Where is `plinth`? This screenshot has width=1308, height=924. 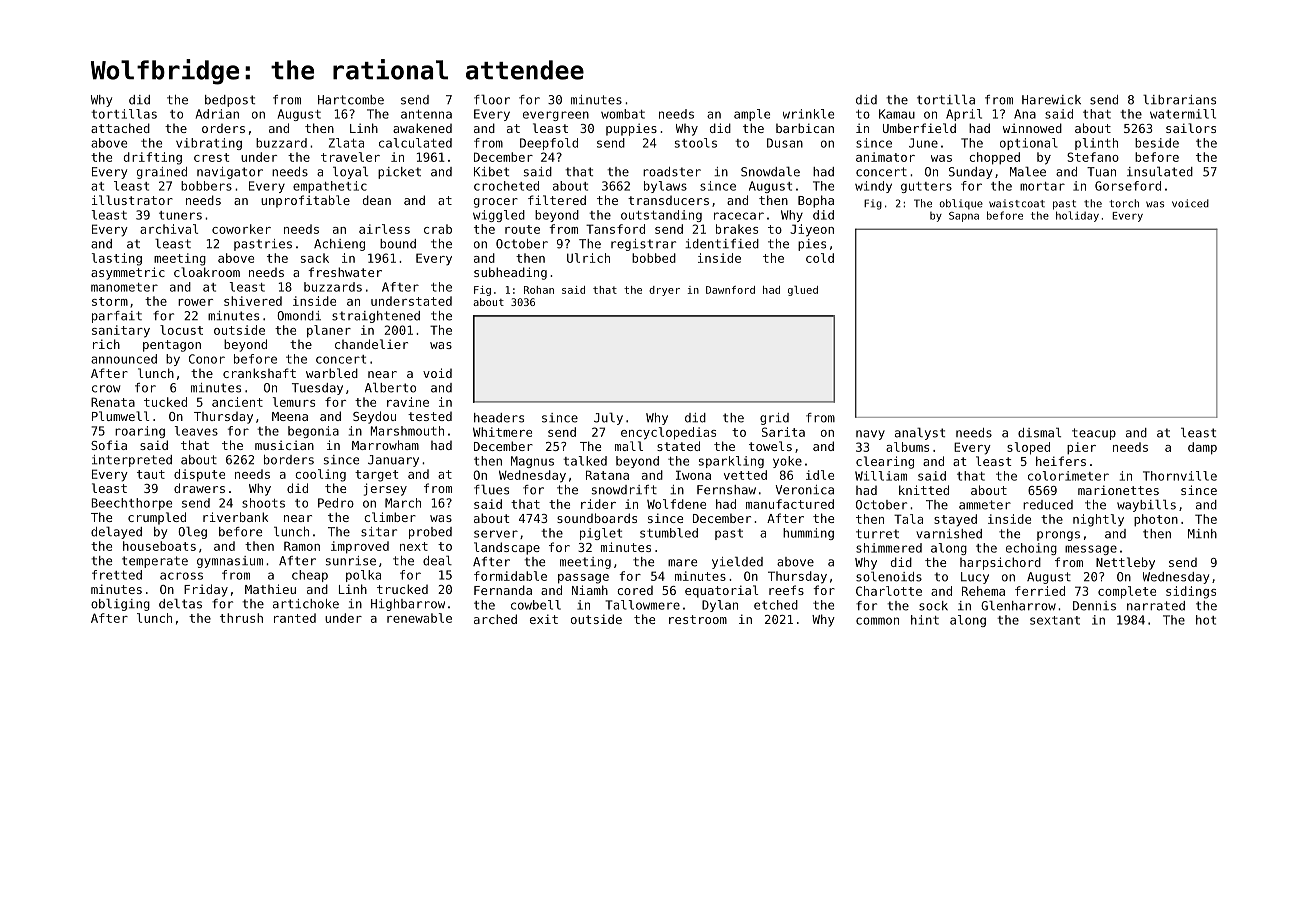 plinth is located at coordinates (1096, 144).
